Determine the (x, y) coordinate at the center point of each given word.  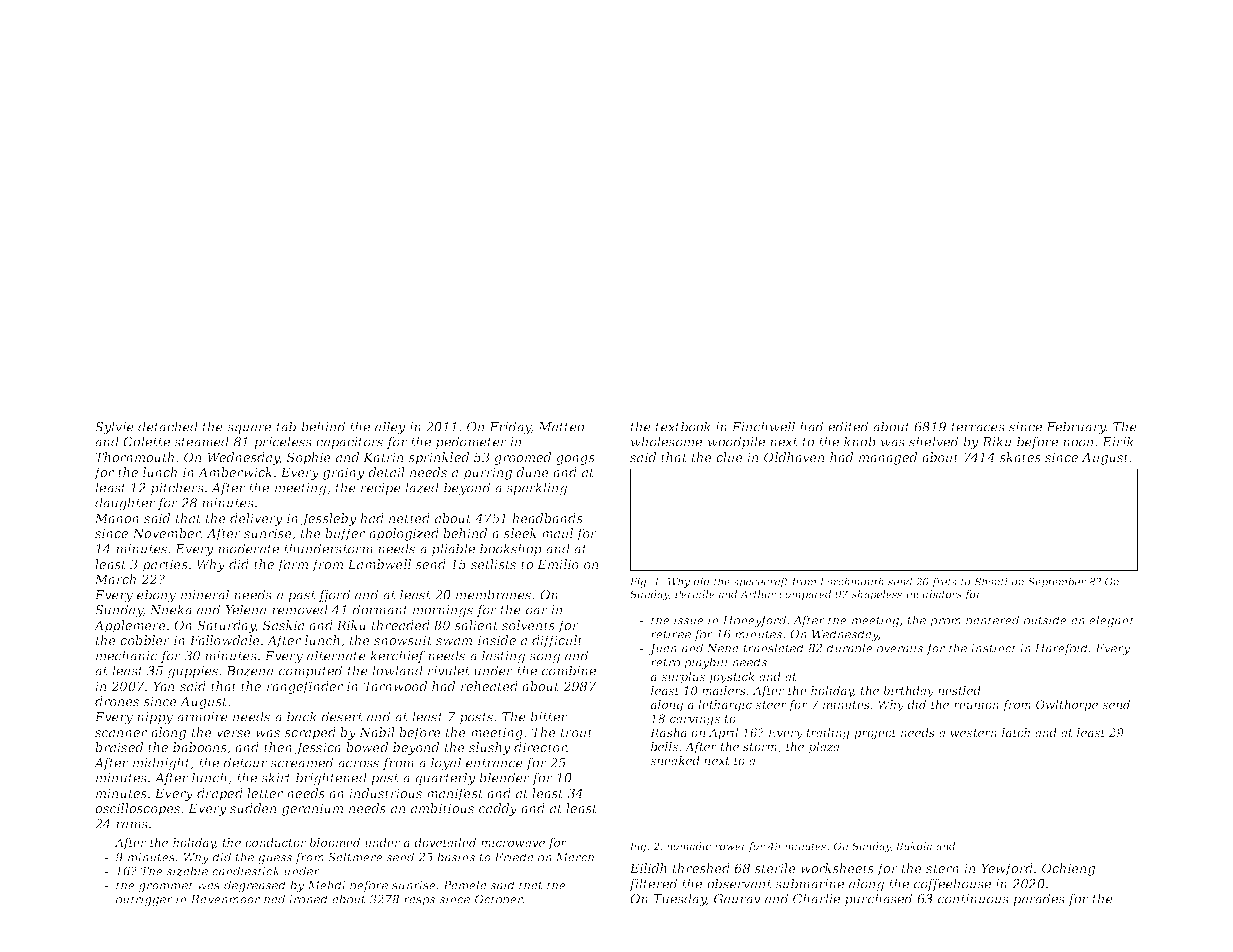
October (499, 899)
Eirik (1118, 441)
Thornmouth (134, 457)
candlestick (246, 871)
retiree (671, 634)
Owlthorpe (1067, 706)
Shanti (991, 581)
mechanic (127, 655)
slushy (490, 748)
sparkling (536, 489)
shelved (933, 441)
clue (729, 457)
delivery (256, 519)
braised (119, 747)
